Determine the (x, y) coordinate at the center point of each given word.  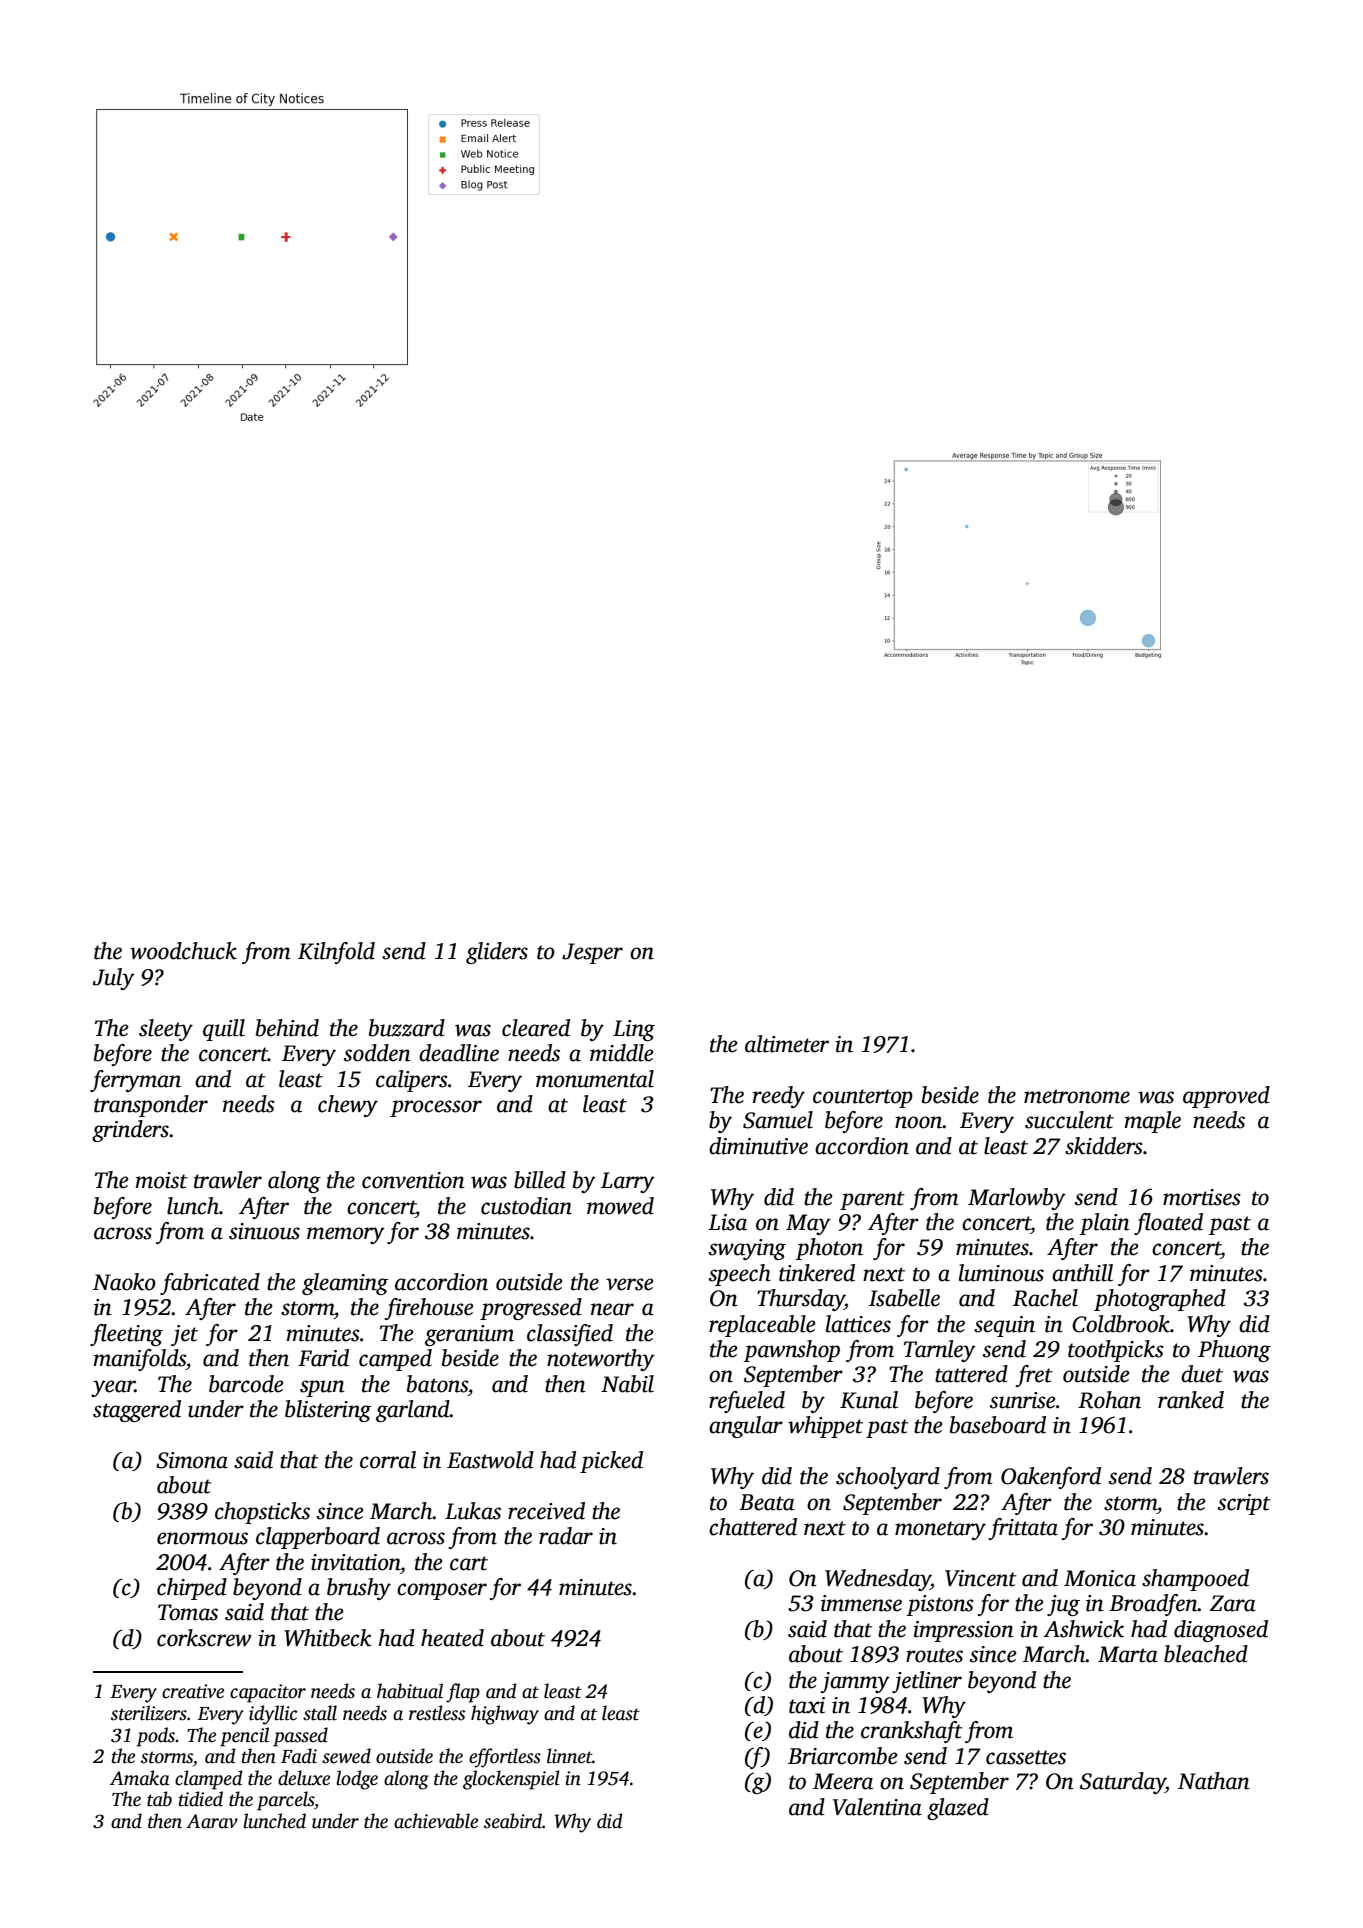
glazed (958, 1809)
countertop (863, 1098)
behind (287, 1028)
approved (1226, 1097)
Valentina (877, 1807)
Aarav (212, 1821)
